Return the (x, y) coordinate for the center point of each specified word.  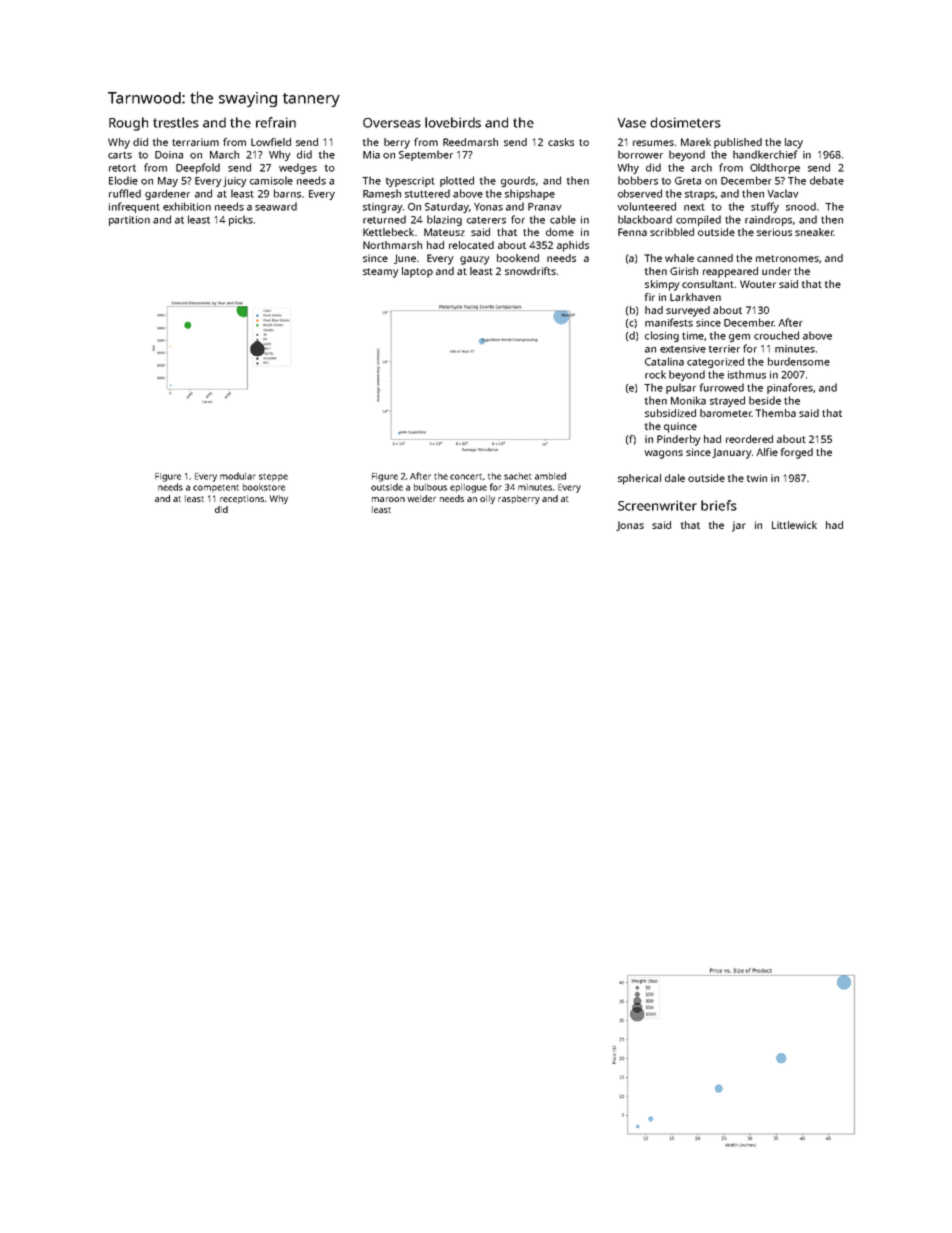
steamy (380, 273)
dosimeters (685, 122)
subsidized (670, 413)
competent (216, 488)
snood (801, 206)
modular (238, 476)
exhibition (187, 206)
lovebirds (453, 122)
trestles (176, 122)
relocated (471, 245)
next (694, 207)
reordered (749, 439)
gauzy (474, 260)
